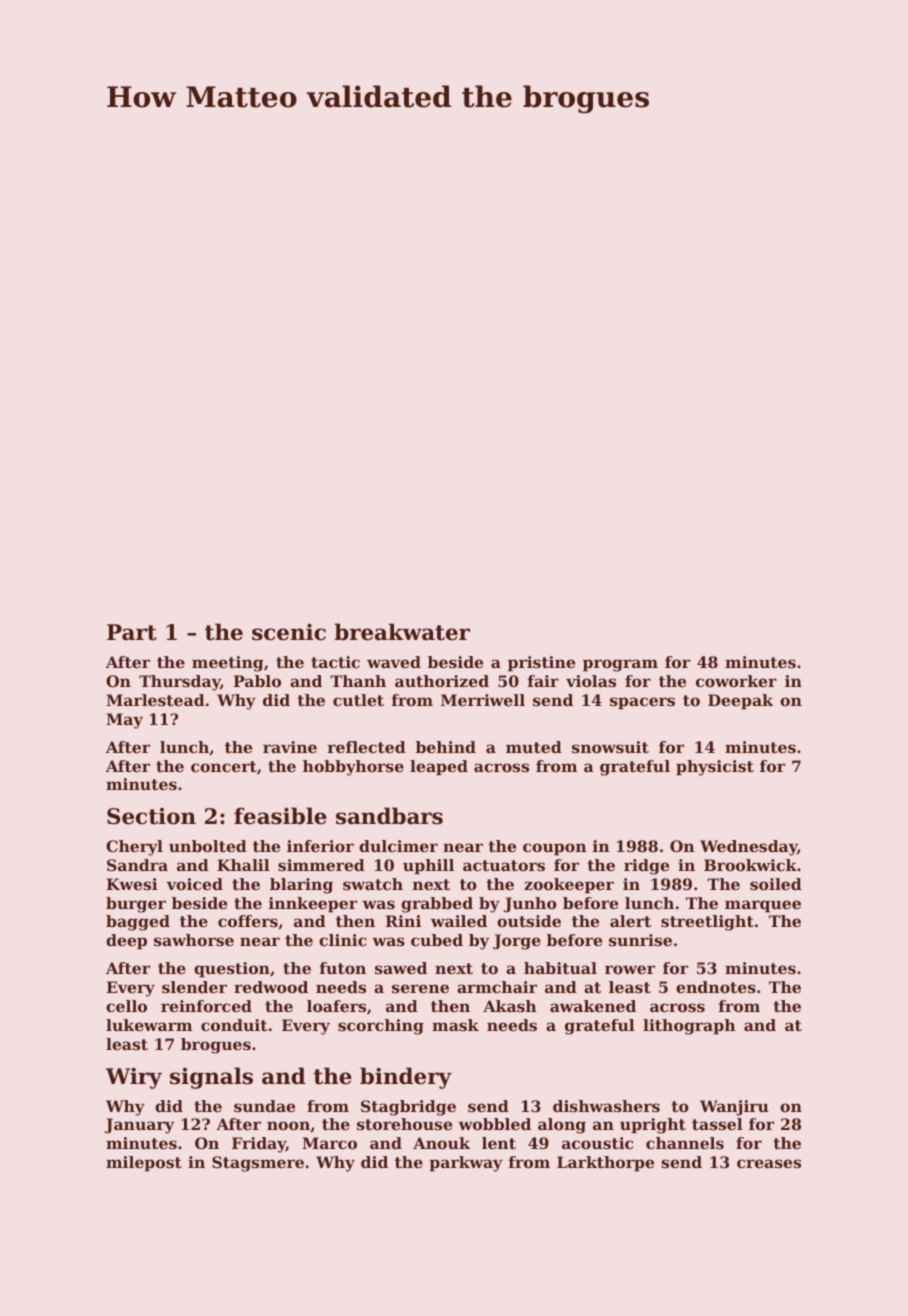 Image resolution: width=908 pixels, height=1316 pixels. I want to click on ravine, so click(290, 747).
